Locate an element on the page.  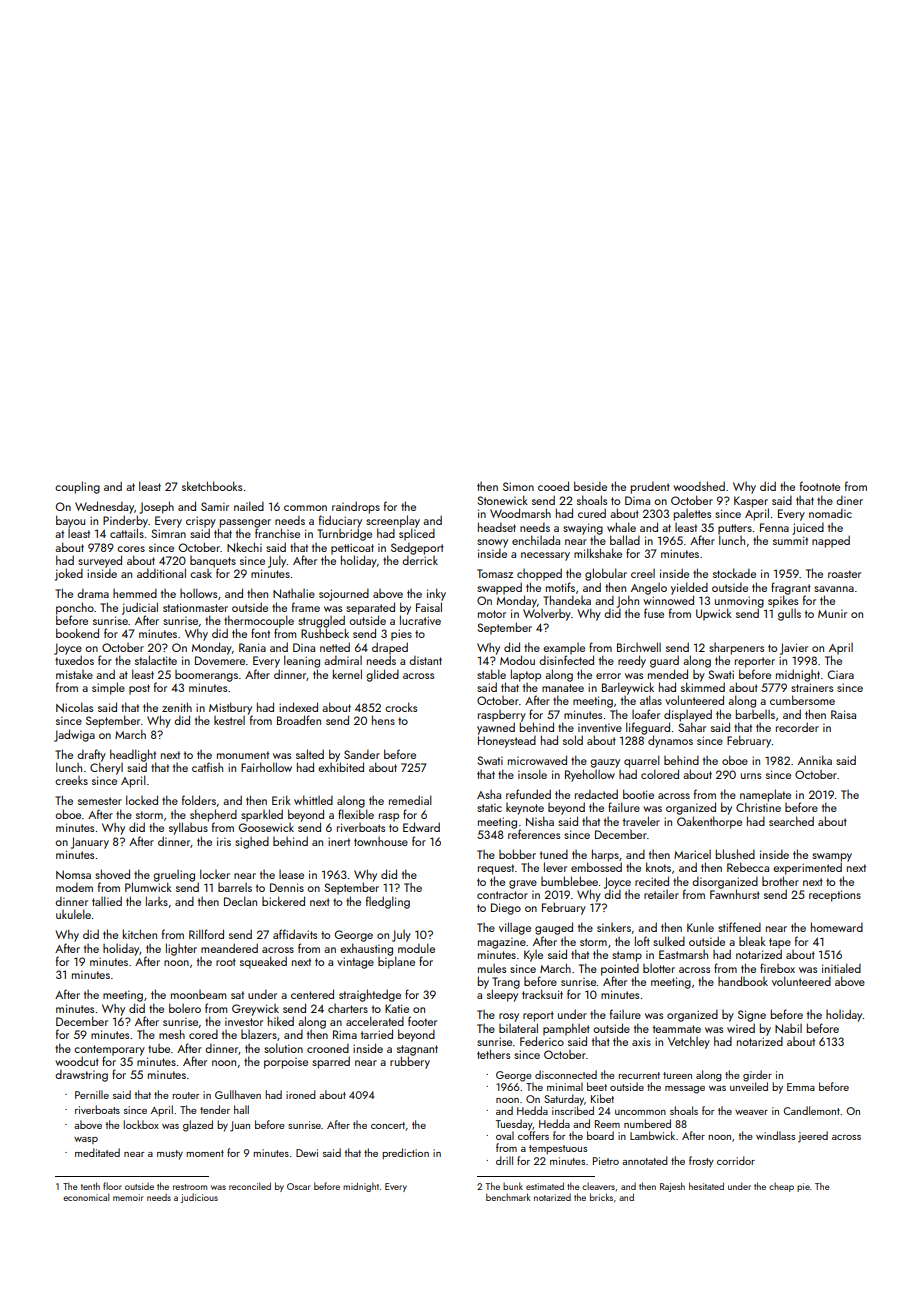
Nabil is located at coordinates (788, 1028).
